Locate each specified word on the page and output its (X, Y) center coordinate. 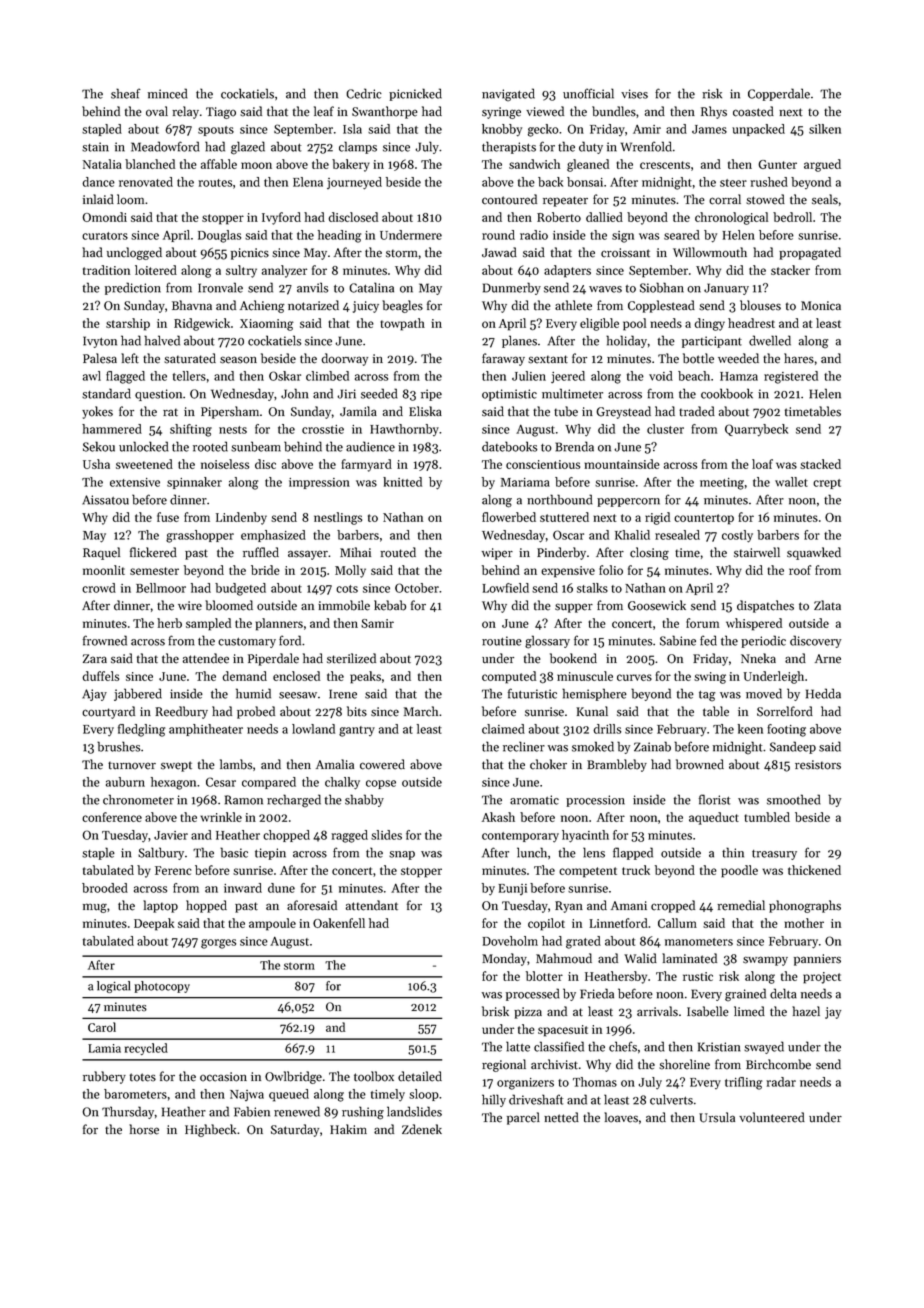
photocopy (162, 987)
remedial (741, 905)
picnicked (415, 94)
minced (167, 93)
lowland (313, 729)
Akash (498, 817)
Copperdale (779, 94)
